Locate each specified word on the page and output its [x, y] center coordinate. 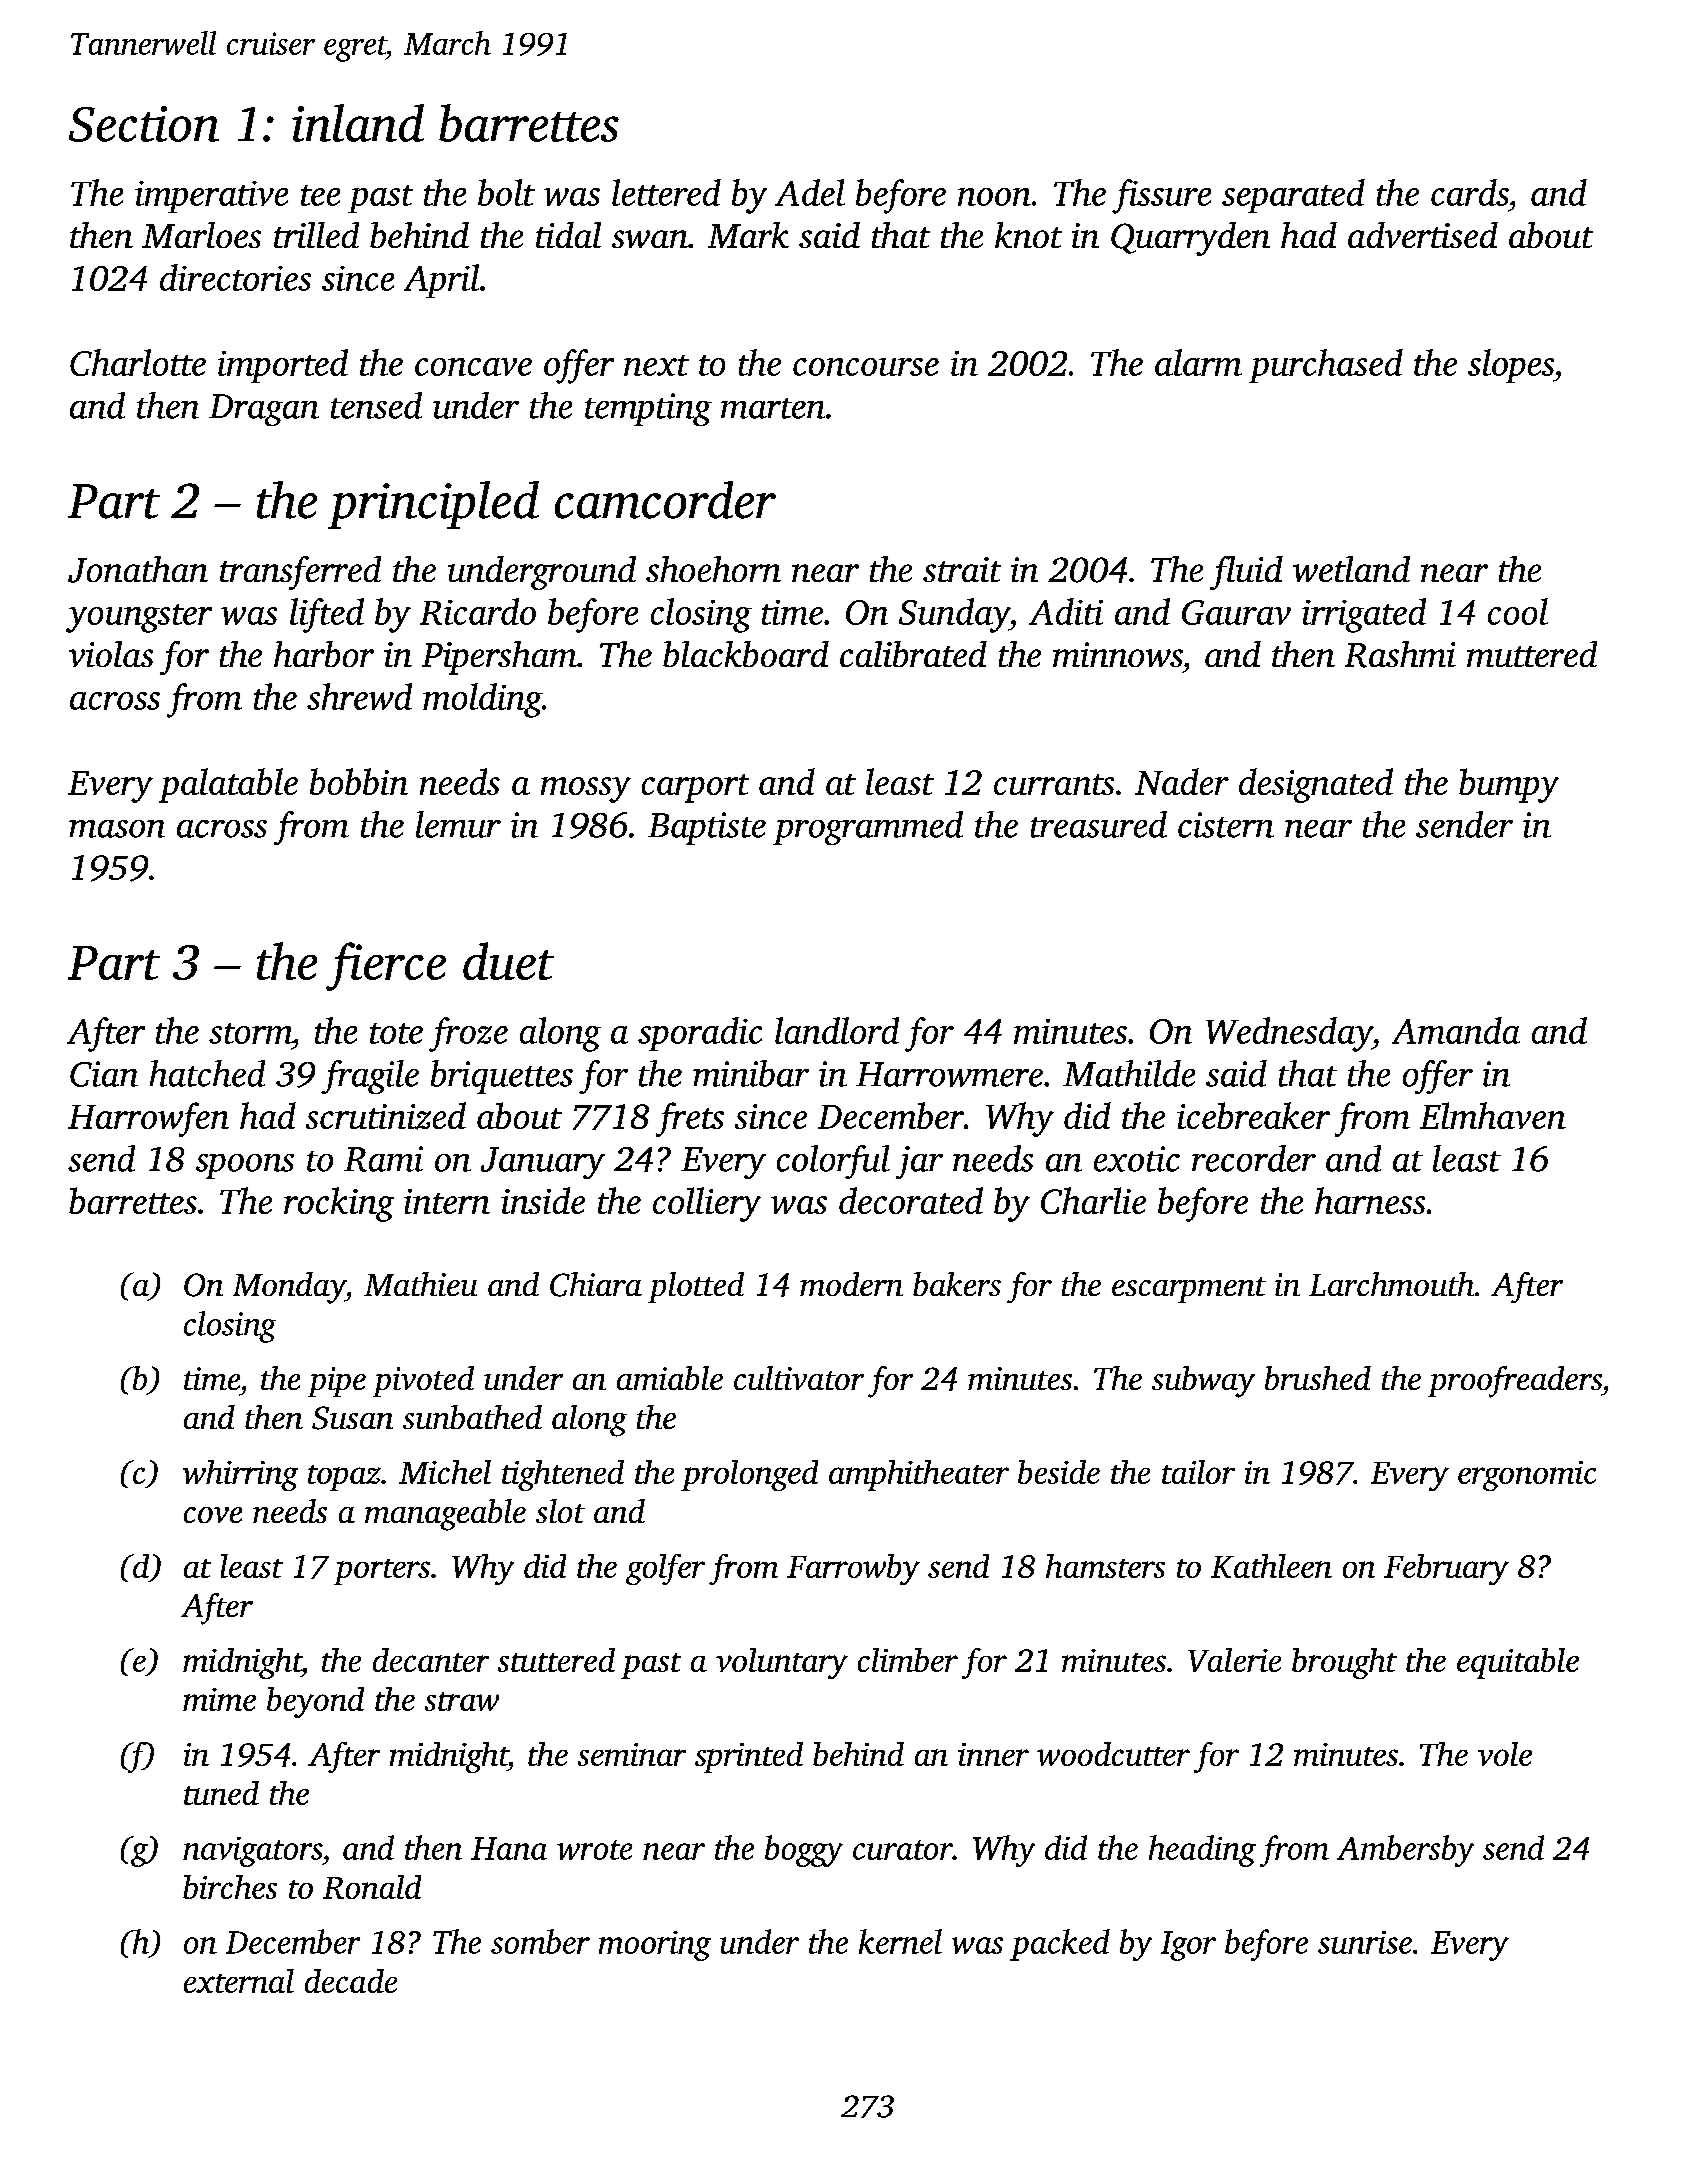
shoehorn [713, 569]
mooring [655, 1946]
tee [320, 195]
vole [1505, 1754]
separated [1293, 196]
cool [1518, 611]
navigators [252, 1852]
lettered [666, 192]
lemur [458, 824]
